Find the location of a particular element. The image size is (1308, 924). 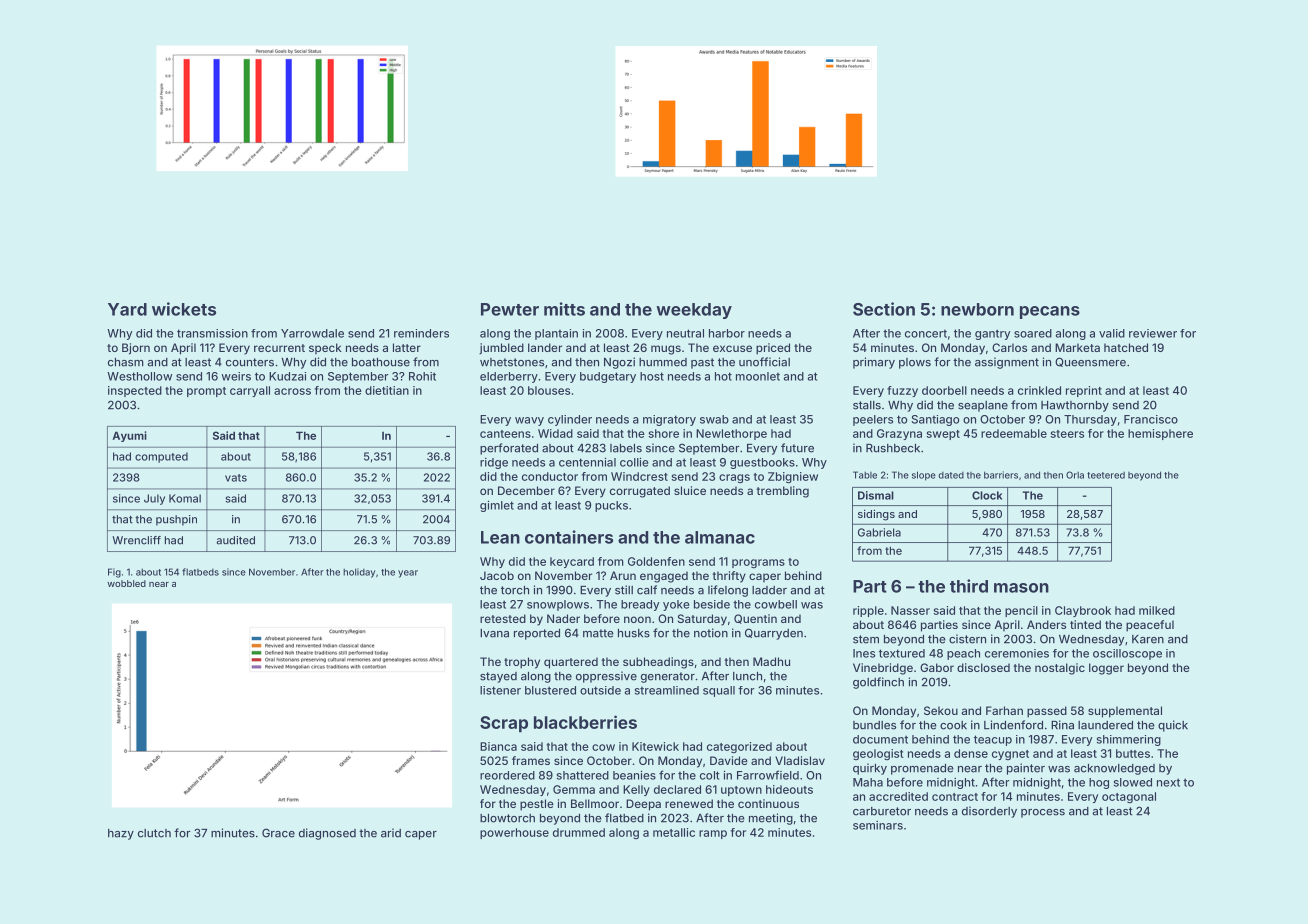

Grace is located at coordinates (278, 833).
